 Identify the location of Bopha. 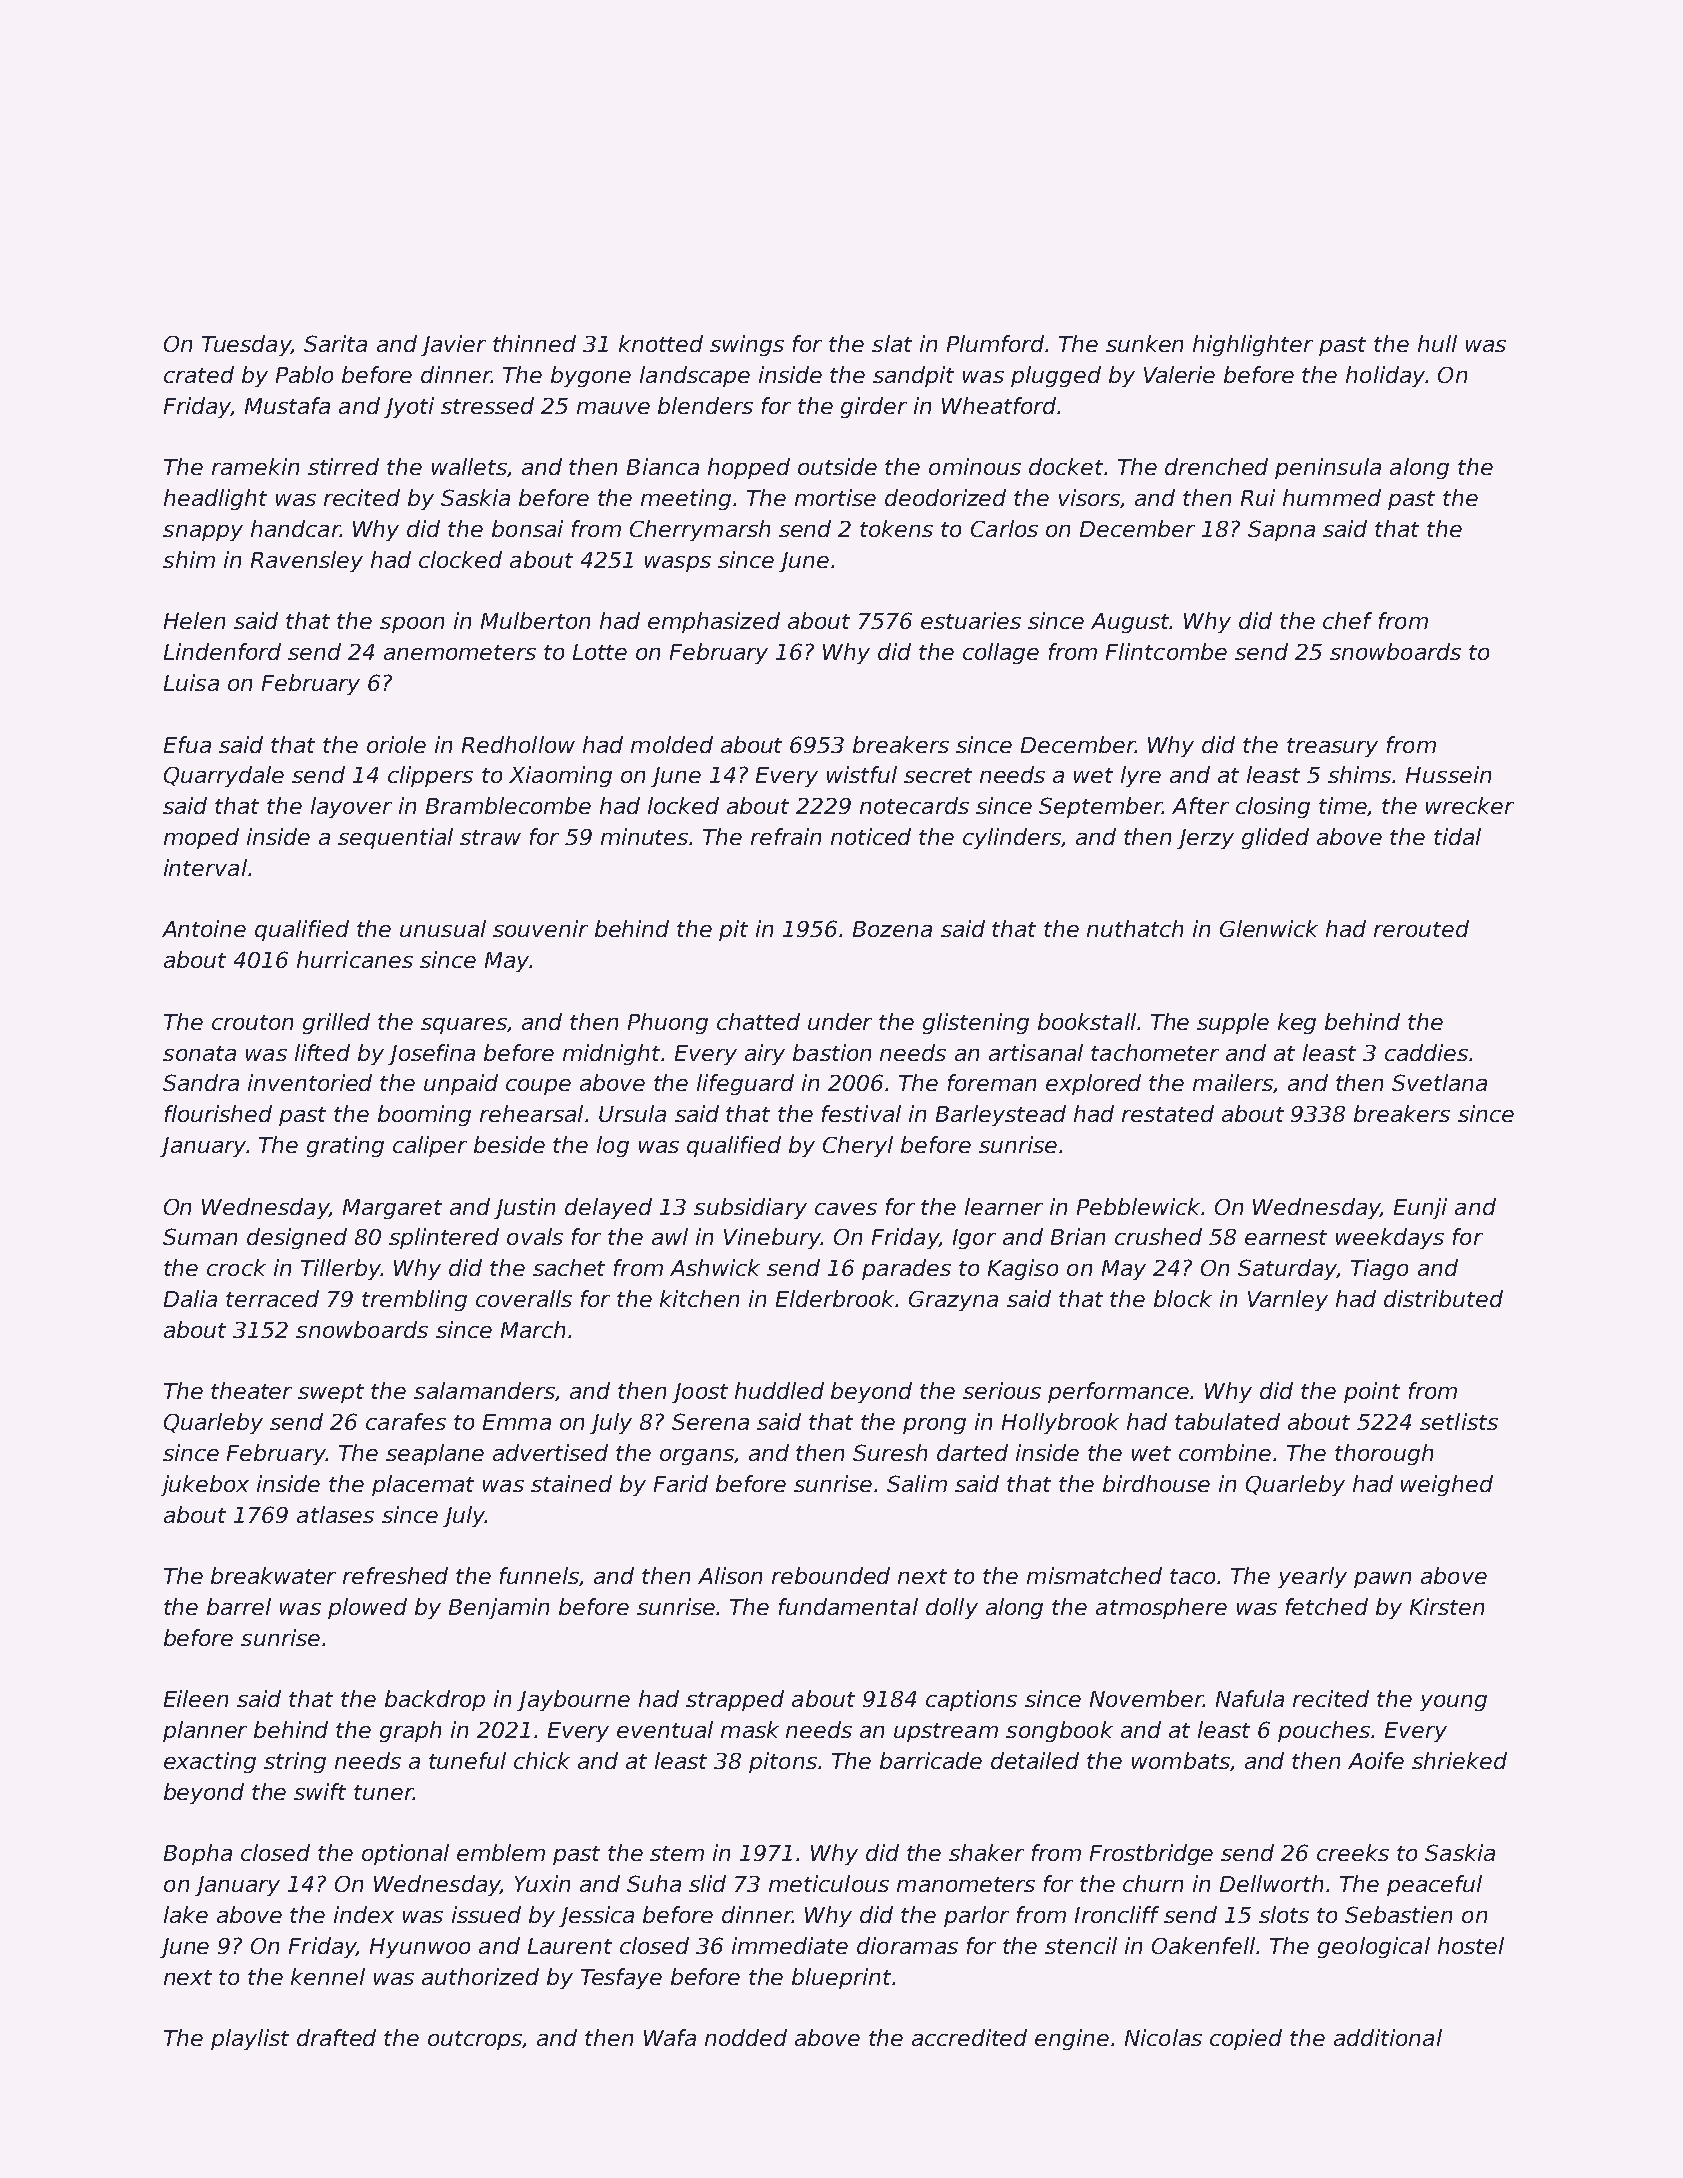
(198, 1854).
